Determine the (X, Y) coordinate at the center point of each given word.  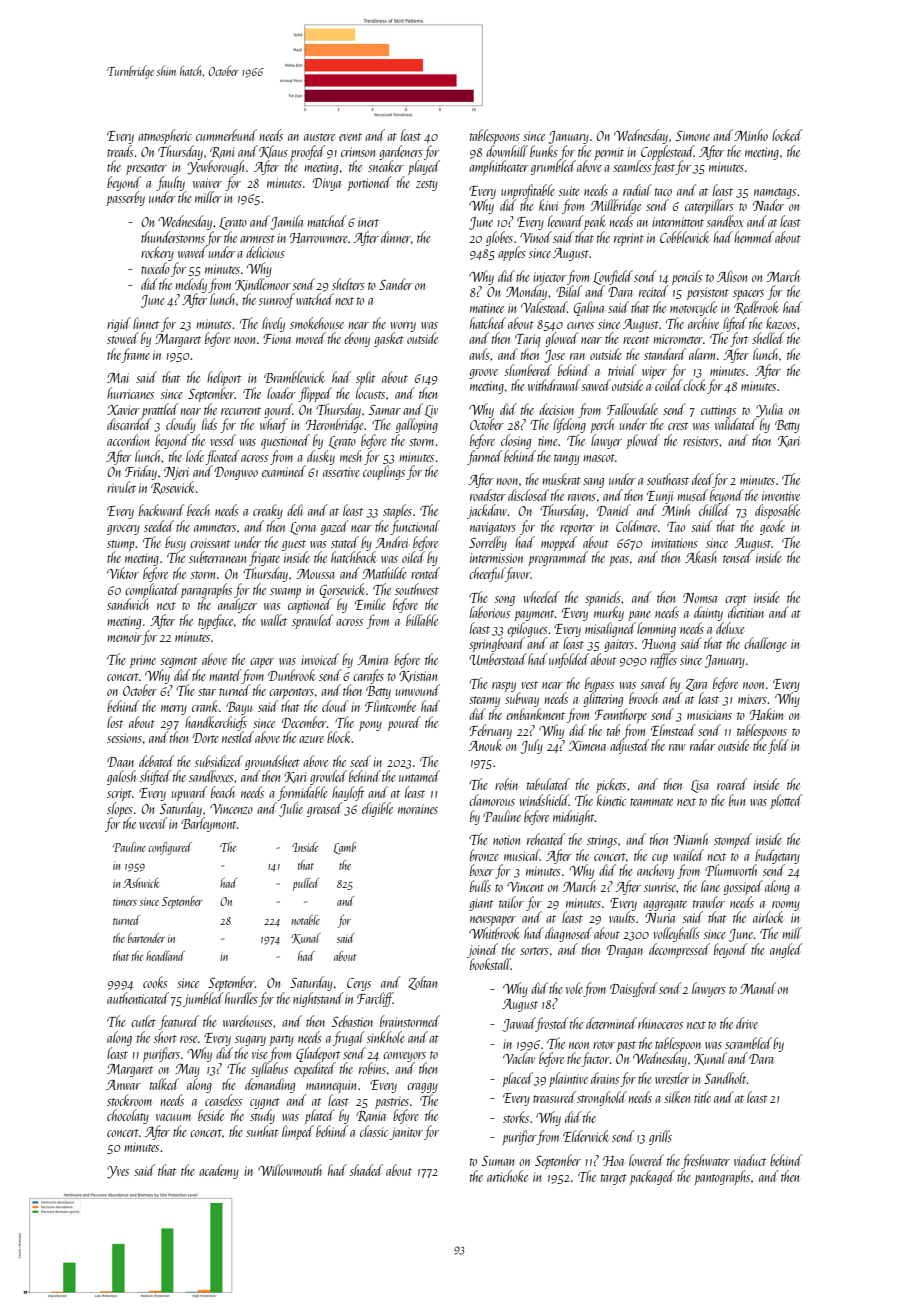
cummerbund (226, 135)
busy (175, 543)
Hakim (766, 714)
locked (787, 135)
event (350, 137)
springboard (496, 645)
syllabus (269, 1069)
